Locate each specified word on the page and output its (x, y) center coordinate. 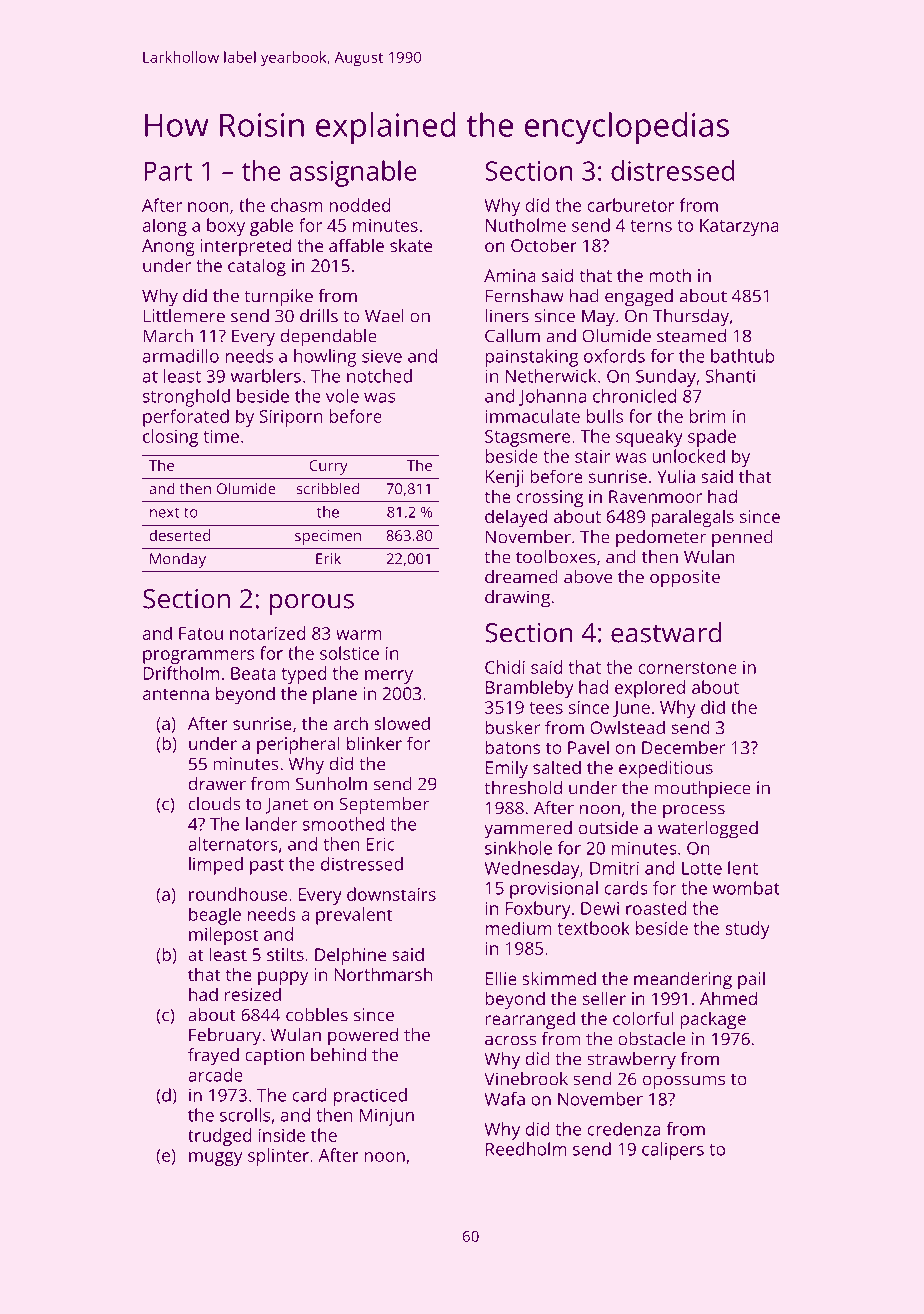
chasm (297, 205)
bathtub (742, 356)
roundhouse (238, 894)
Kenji (504, 478)
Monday (178, 560)
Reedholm (526, 1149)
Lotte (702, 868)
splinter (278, 1157)
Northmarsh (383, 974)
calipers (673, 1151)
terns (651, 226)
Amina (510, 275)
